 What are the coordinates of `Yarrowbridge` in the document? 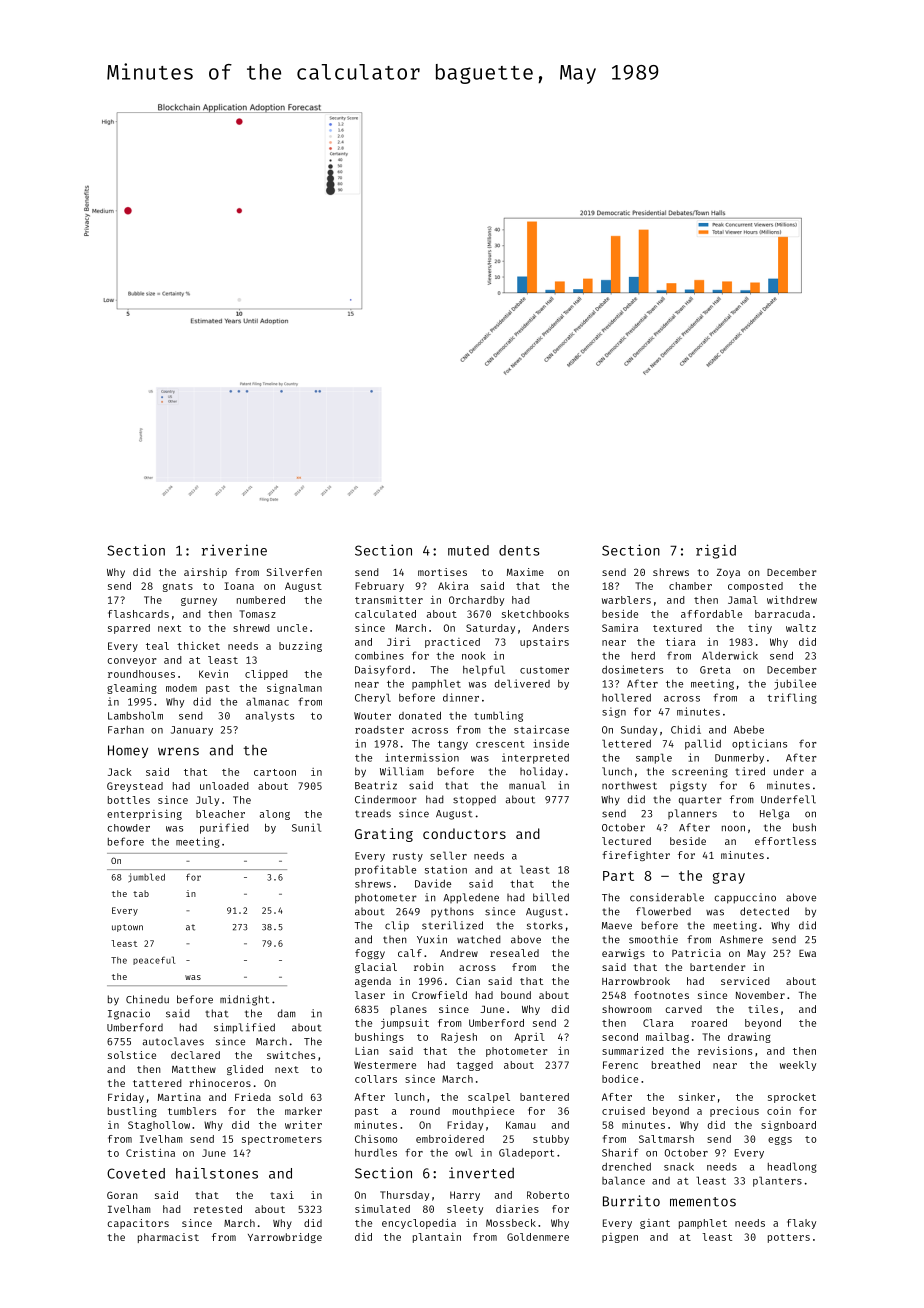 It's located at (285, 1238).
